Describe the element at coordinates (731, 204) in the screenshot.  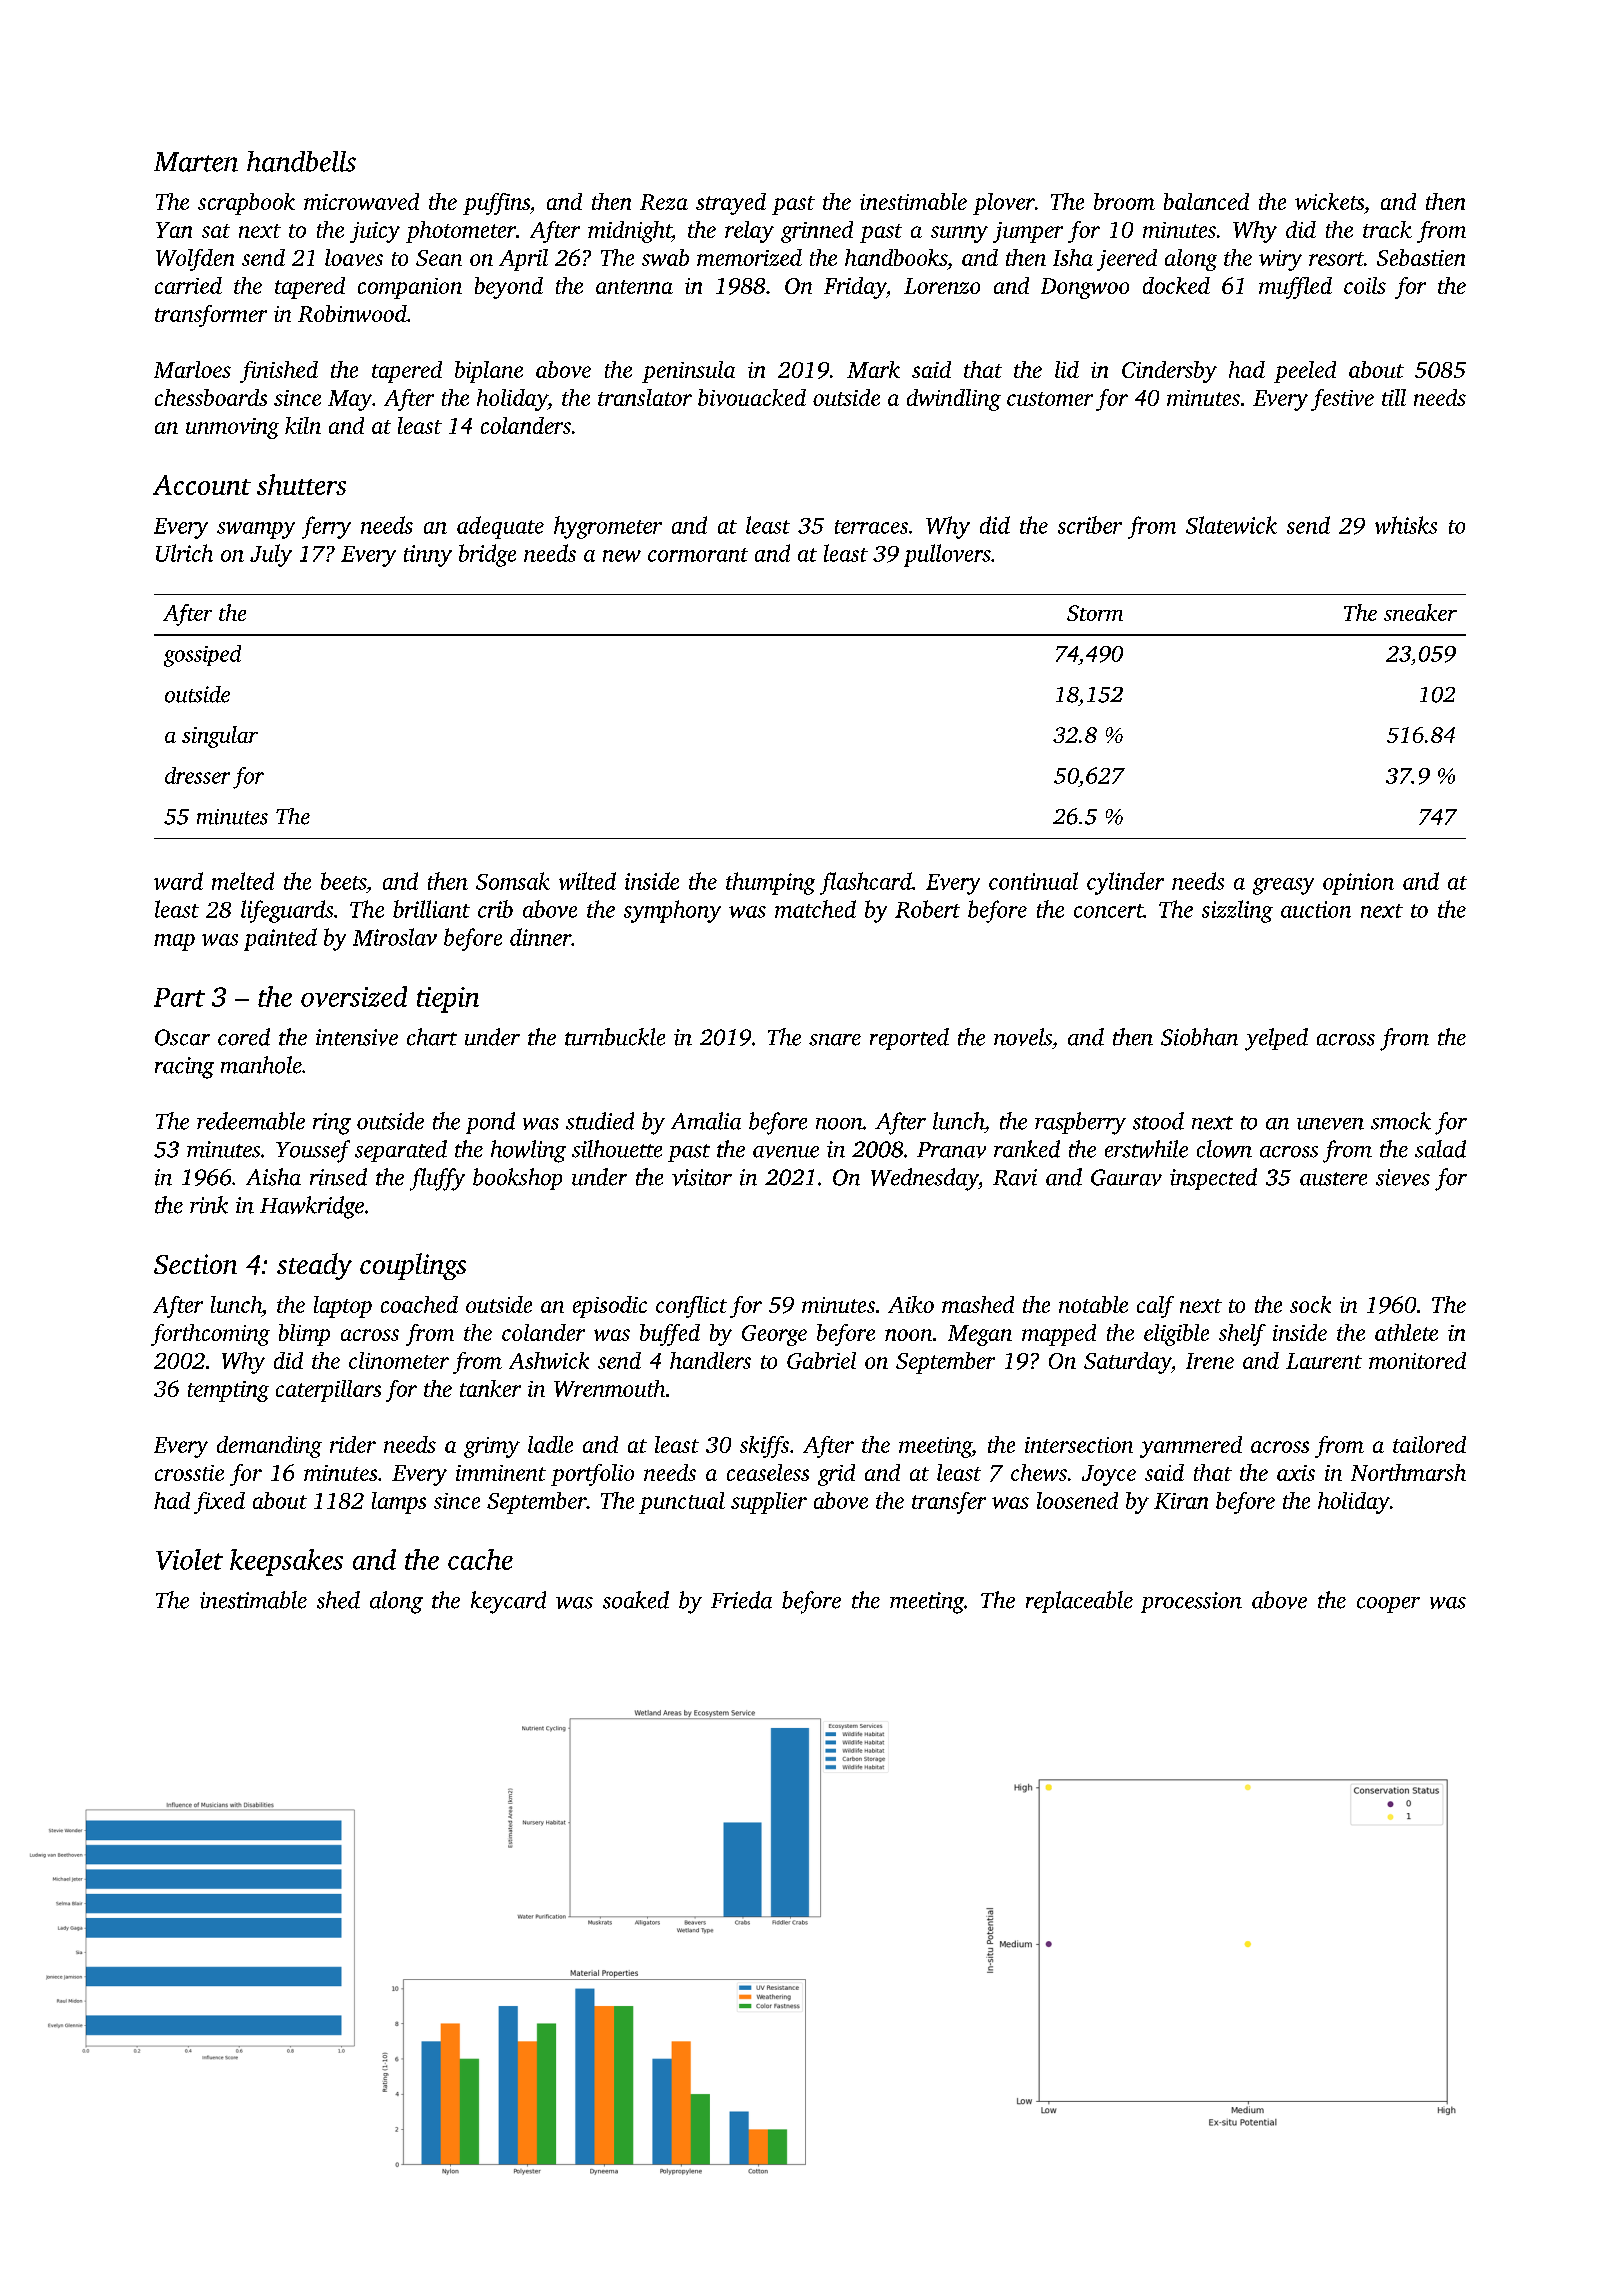
I see `strayed` at that location.
